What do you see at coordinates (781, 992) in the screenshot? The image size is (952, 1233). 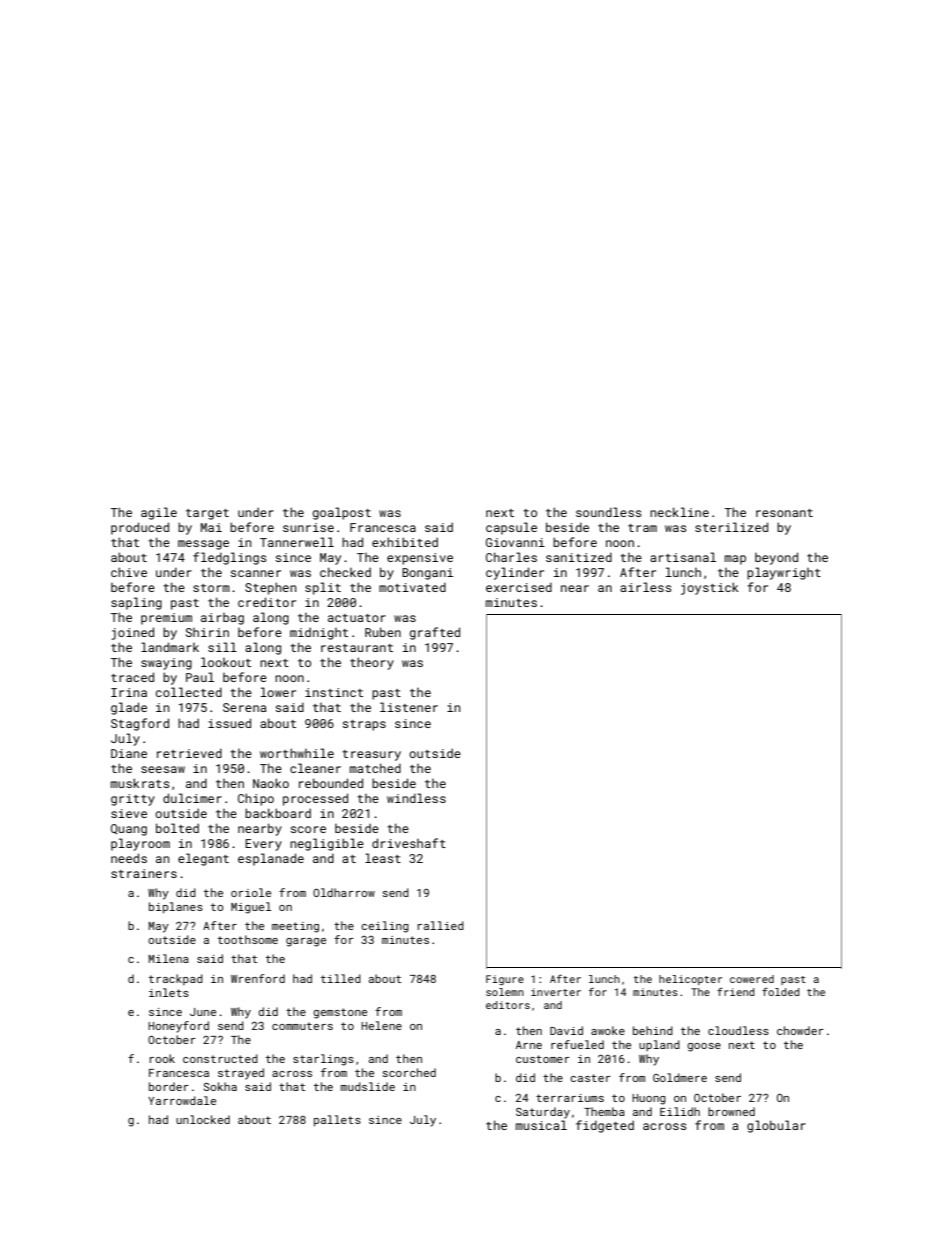 I see `folded` at bounding box center [781, 992].
